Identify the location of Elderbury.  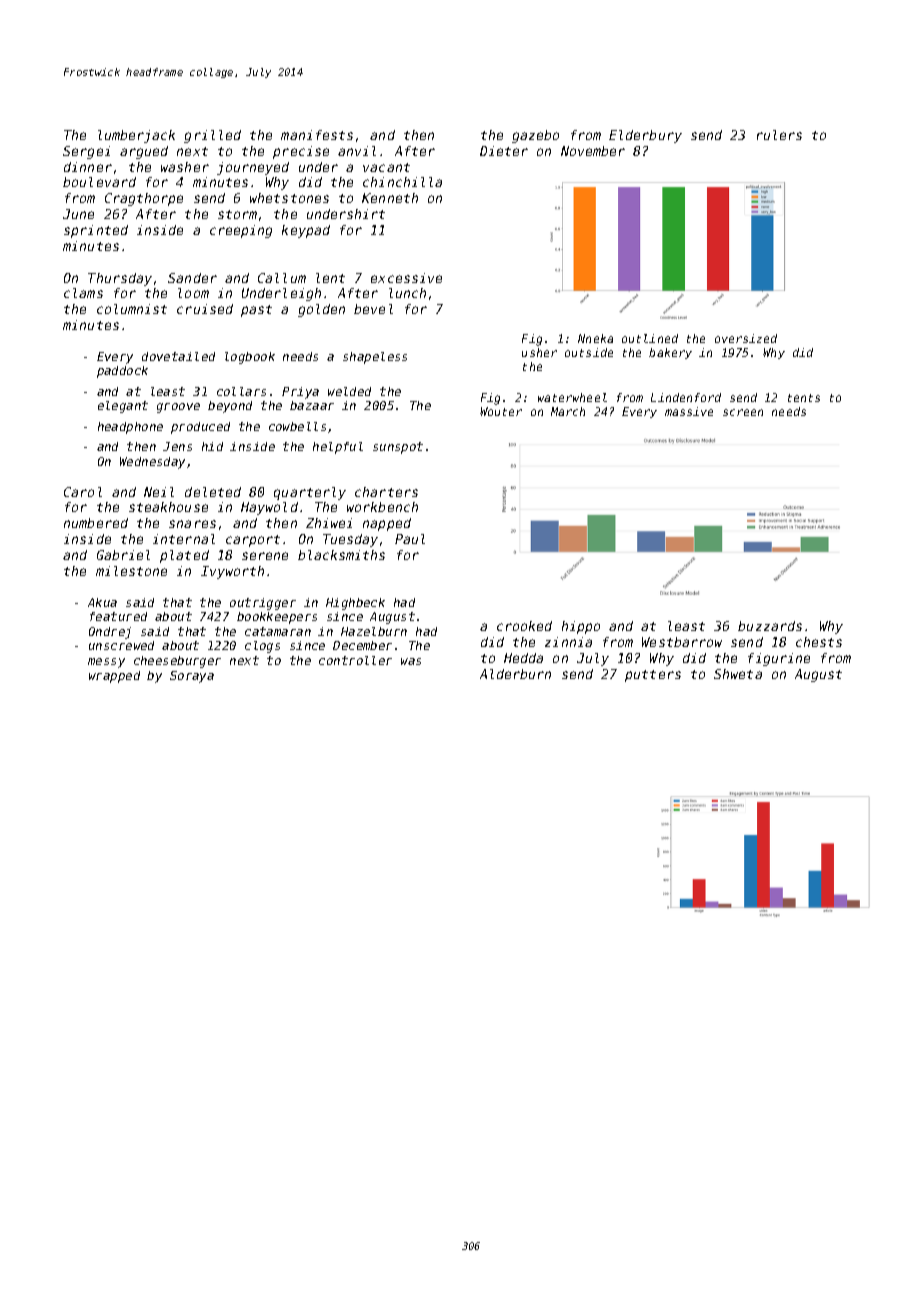
(645, 136).
